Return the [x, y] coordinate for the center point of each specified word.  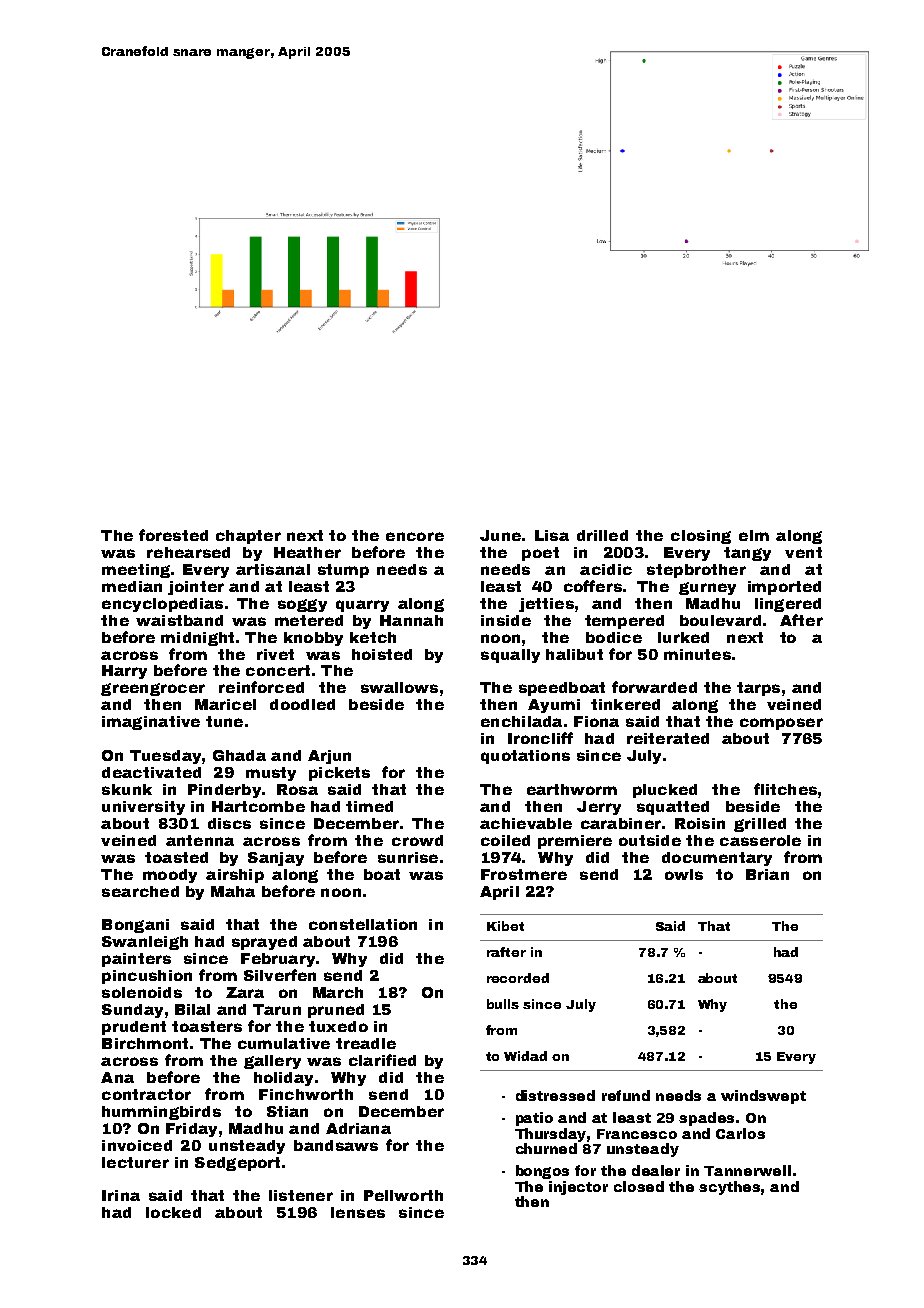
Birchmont [145, 1043]
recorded [518, 978]
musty [271, 774]
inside [506, 620]
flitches [785, 789]
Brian [767, 874]
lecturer [135, 1162]
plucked [665, 791]
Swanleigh [145, 943]
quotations [525, 757]
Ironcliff [540, 738]
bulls [503, 1004]
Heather [307, 552]
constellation [363, 924]
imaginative [151, 723]
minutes [697, 654]
